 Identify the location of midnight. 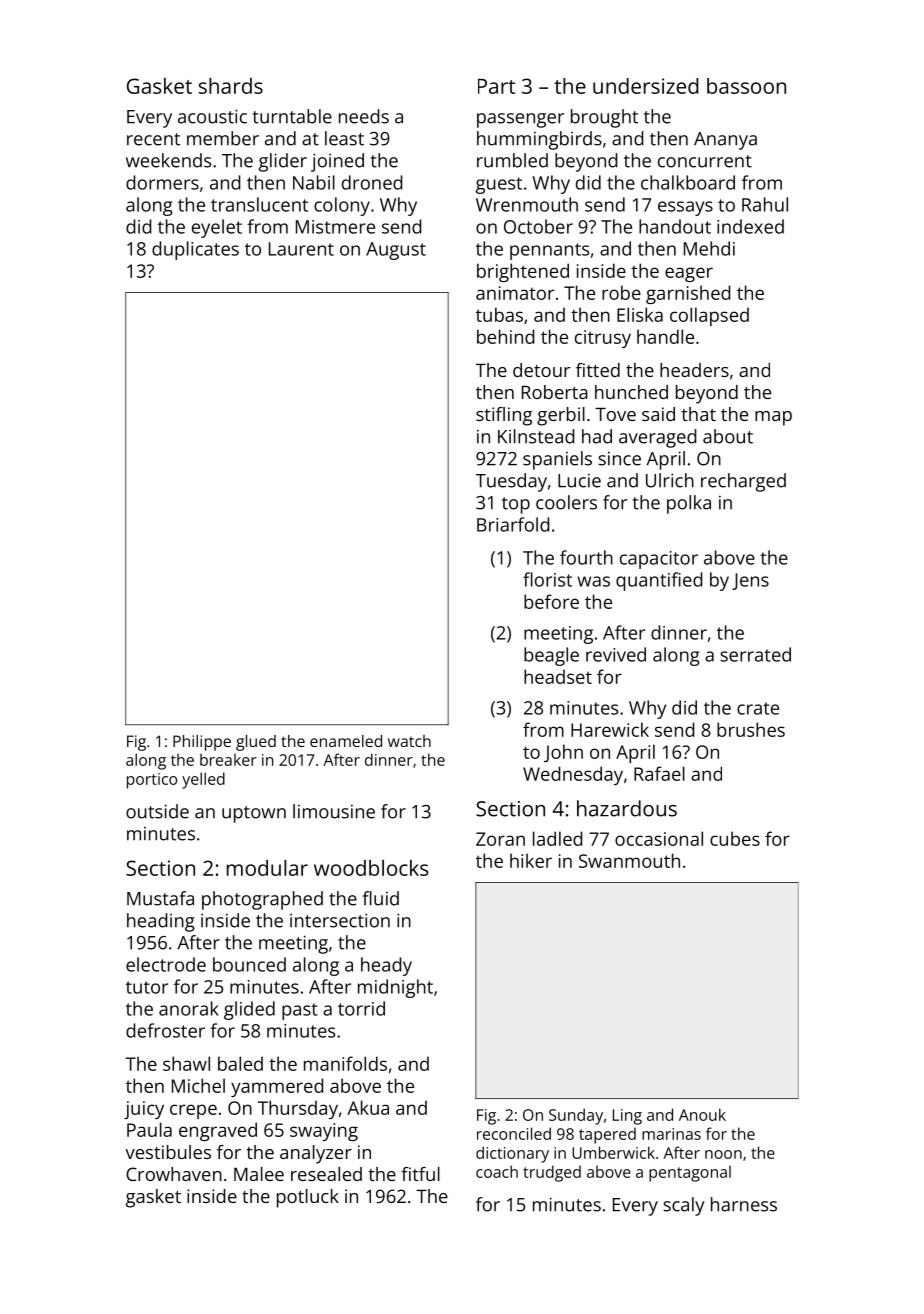
(395, 988).
